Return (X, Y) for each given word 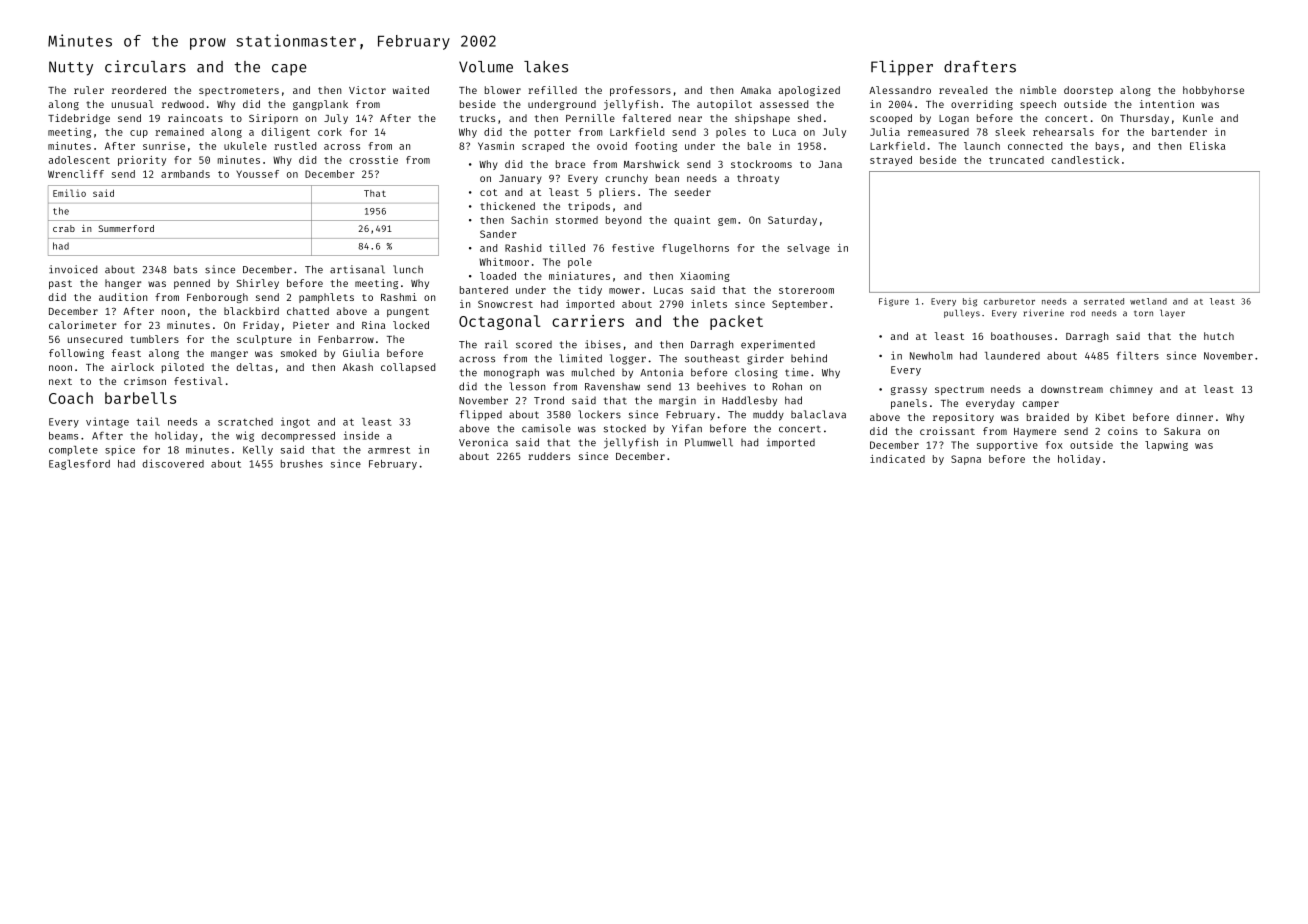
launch (982, 146)
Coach (71, 398)
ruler (89, 90)
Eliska (1208, 146)
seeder (693, 192)
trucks (477, 118)
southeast (712, 358)
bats (185, 269)
